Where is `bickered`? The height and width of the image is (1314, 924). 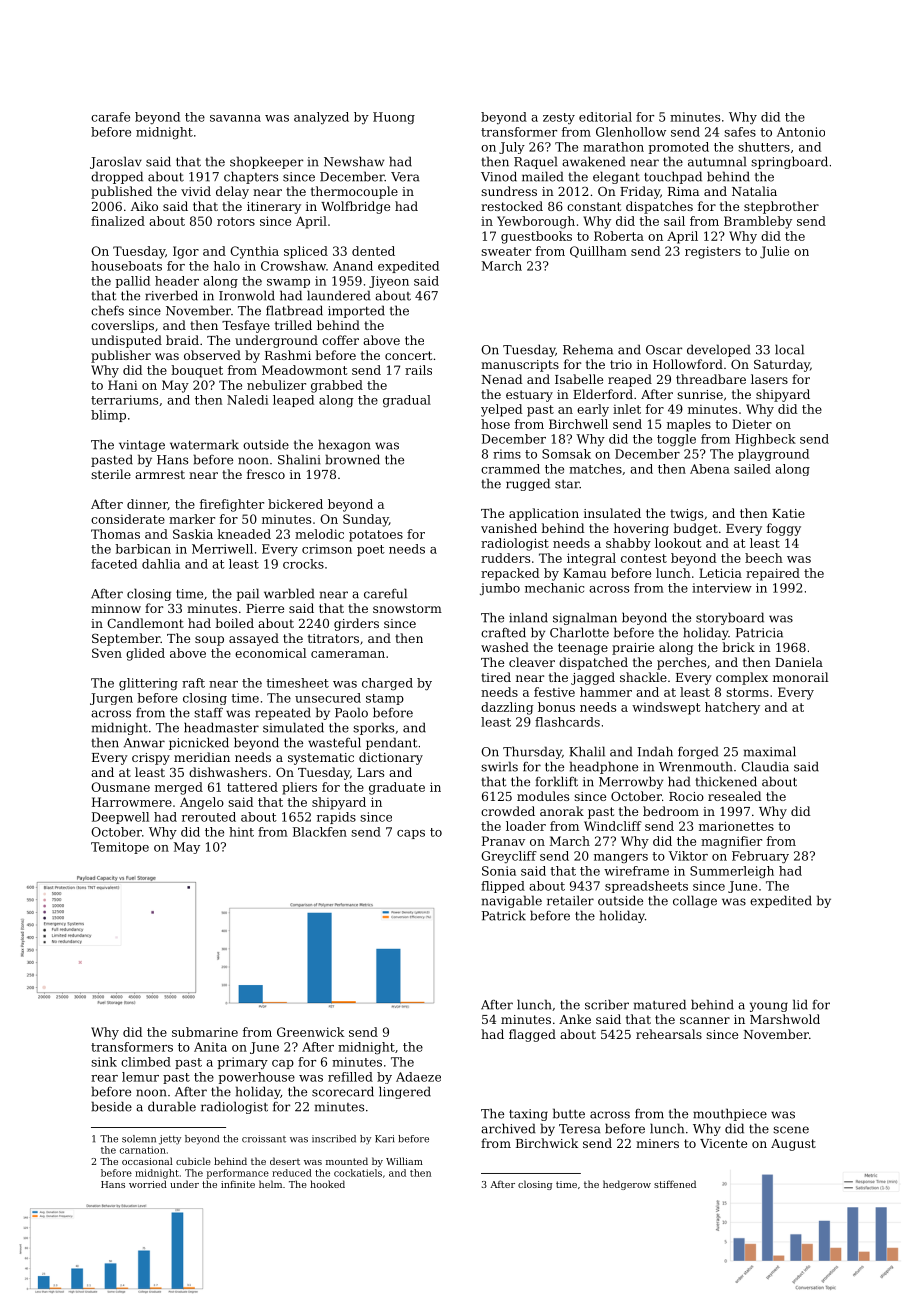 bickered is located at coordinates (295, 504).
